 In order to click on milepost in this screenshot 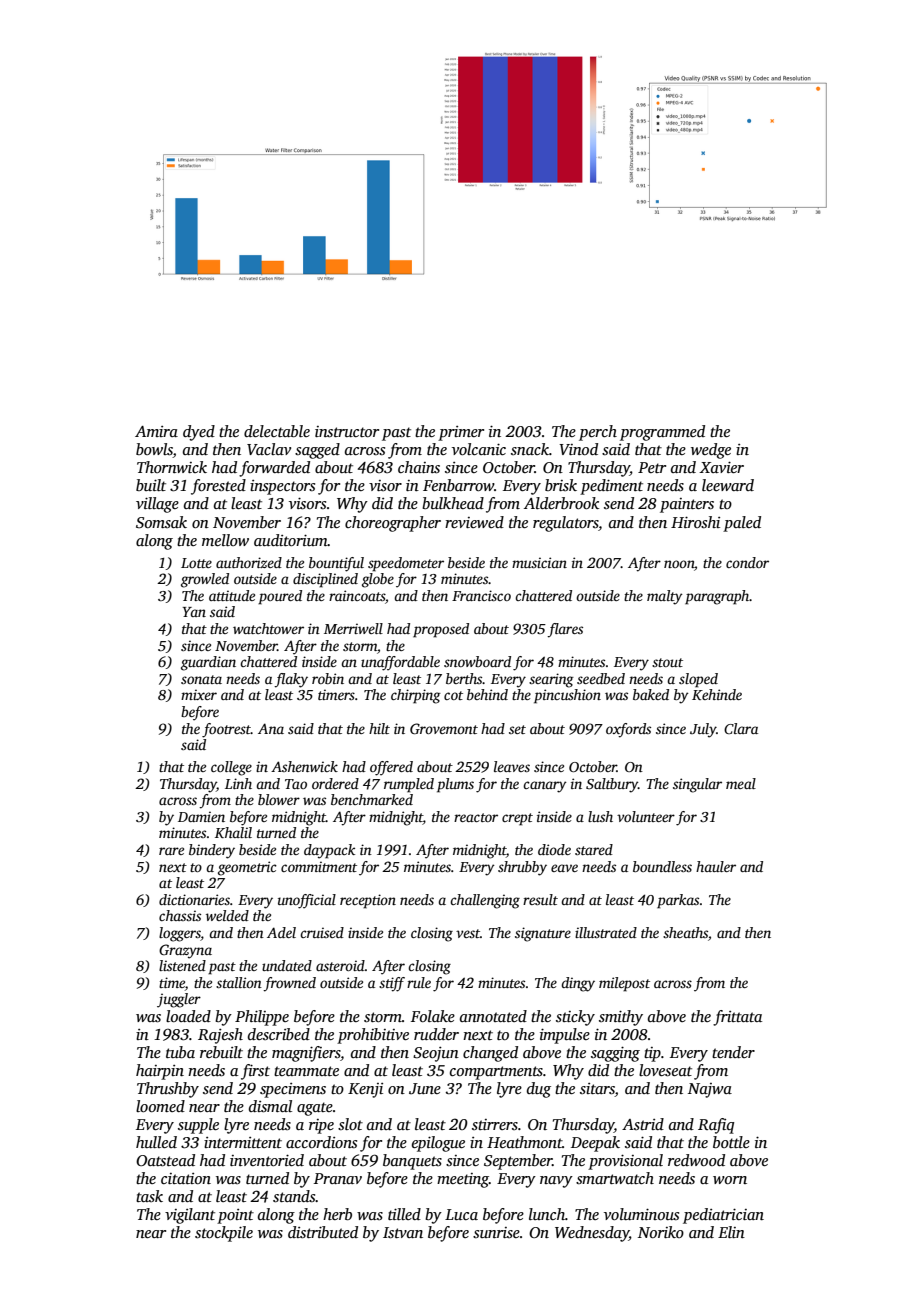, I will do `click(624, 984)`.
